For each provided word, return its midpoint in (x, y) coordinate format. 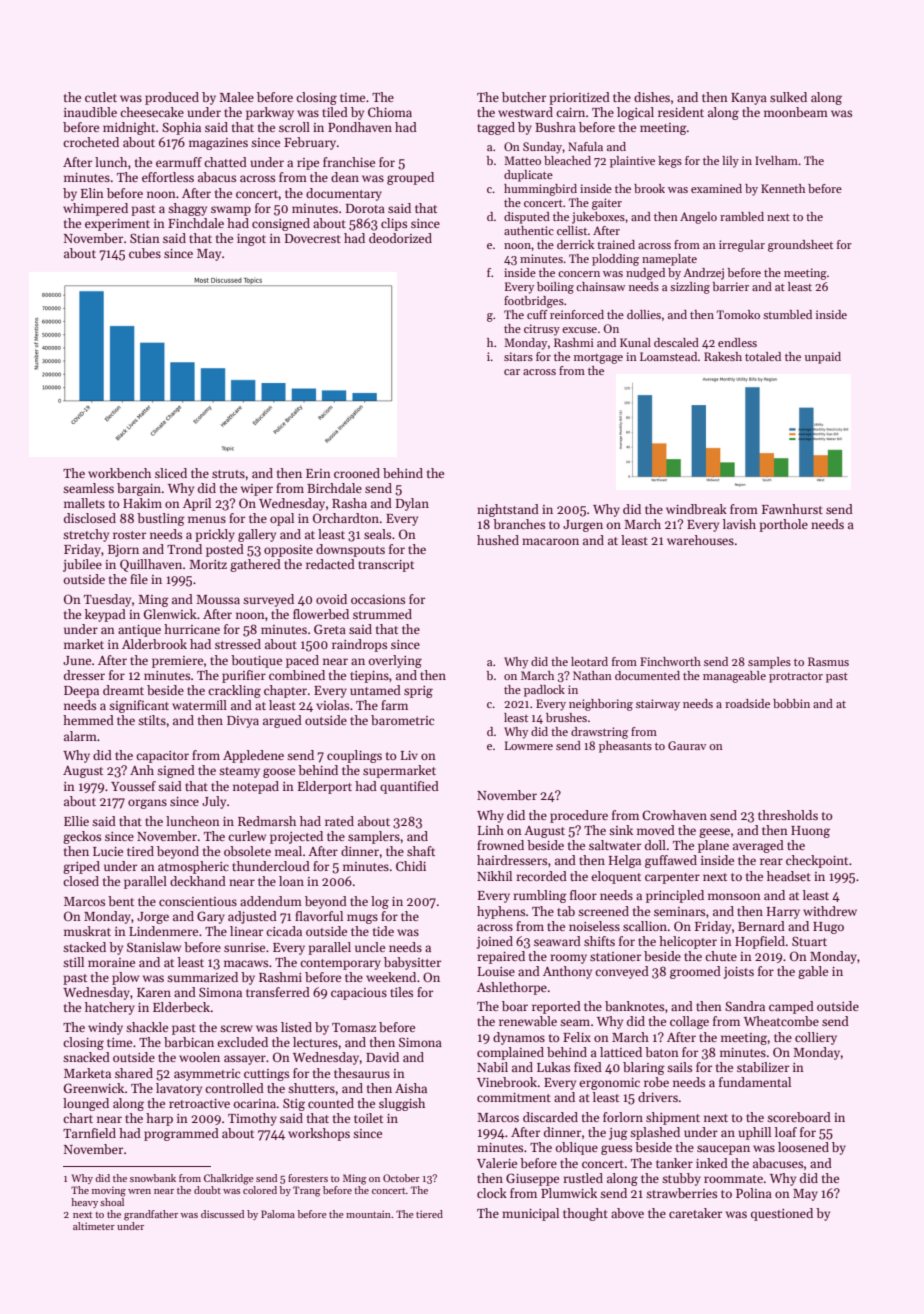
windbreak (696, 509)
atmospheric (193, 867)
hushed (498, 540)
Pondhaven (360, 127)
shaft (421, 851)
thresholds (788, 815)
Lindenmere (163, 931)
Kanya (749, 99)
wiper (257, 490)
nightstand (508, 510)
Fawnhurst (792, 509)
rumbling (540, 896)
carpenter (672, 878)
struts (228, 474)
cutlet (101, 97)
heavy (84, 1203)
